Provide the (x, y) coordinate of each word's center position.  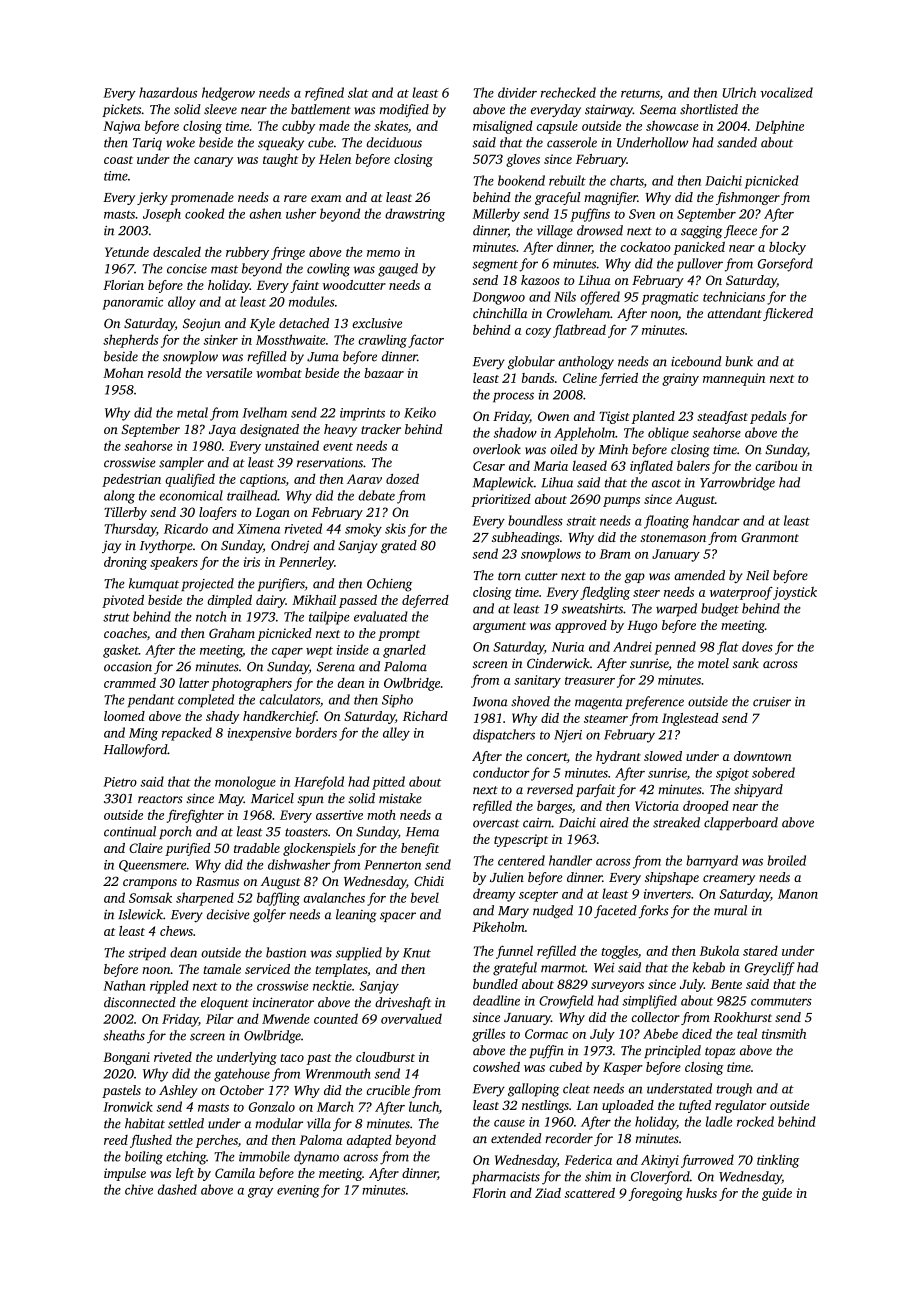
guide (777, 1194)
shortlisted (709, 109)
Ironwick (128, 1106)
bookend (521, 180)
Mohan (123, 373)
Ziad (548, 1193)
